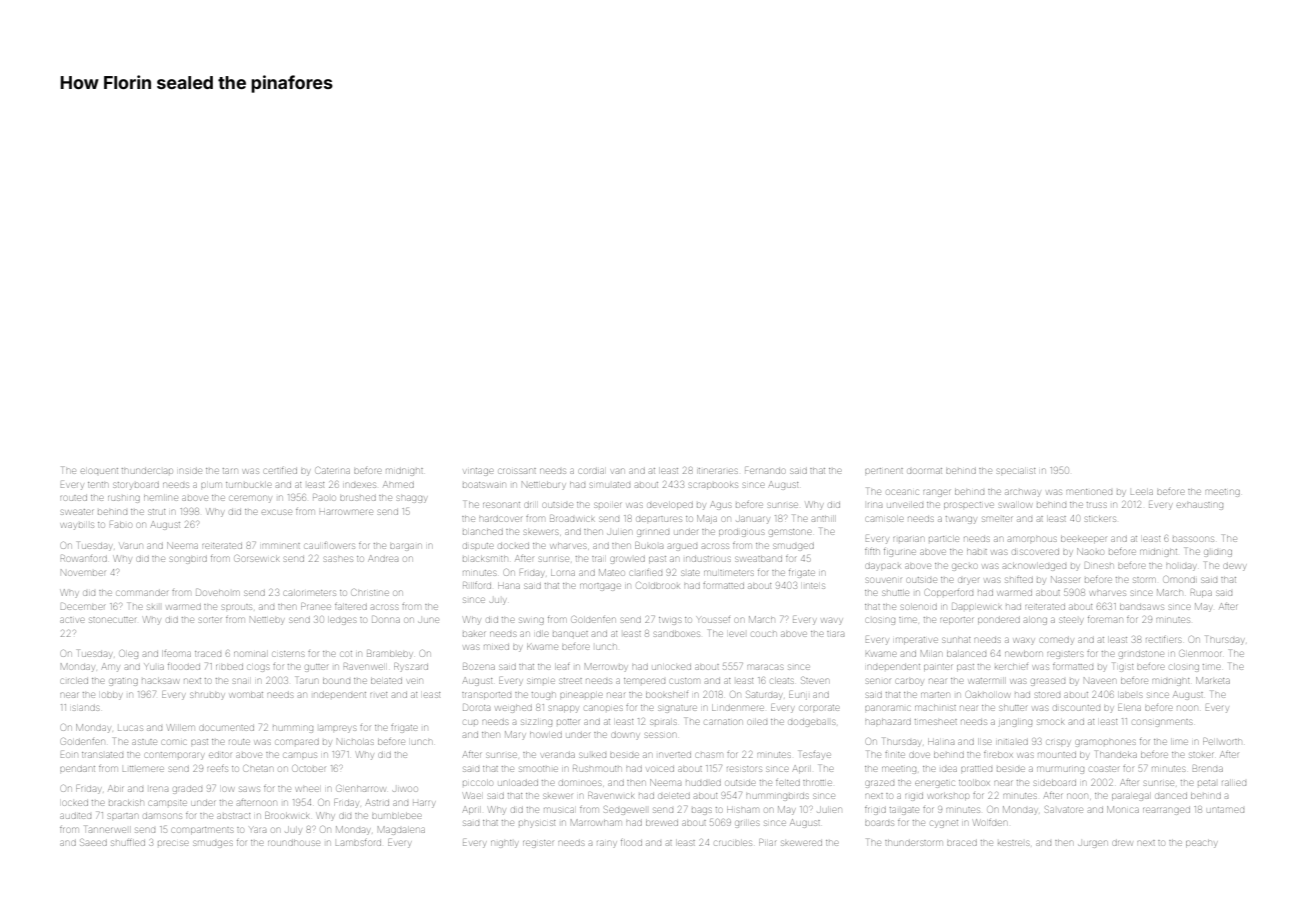 The image size is (1308, 924). What do you see at coordinates (537, 824) in the screenshot?
I see `physicist` at bounding box center [537, 824].
